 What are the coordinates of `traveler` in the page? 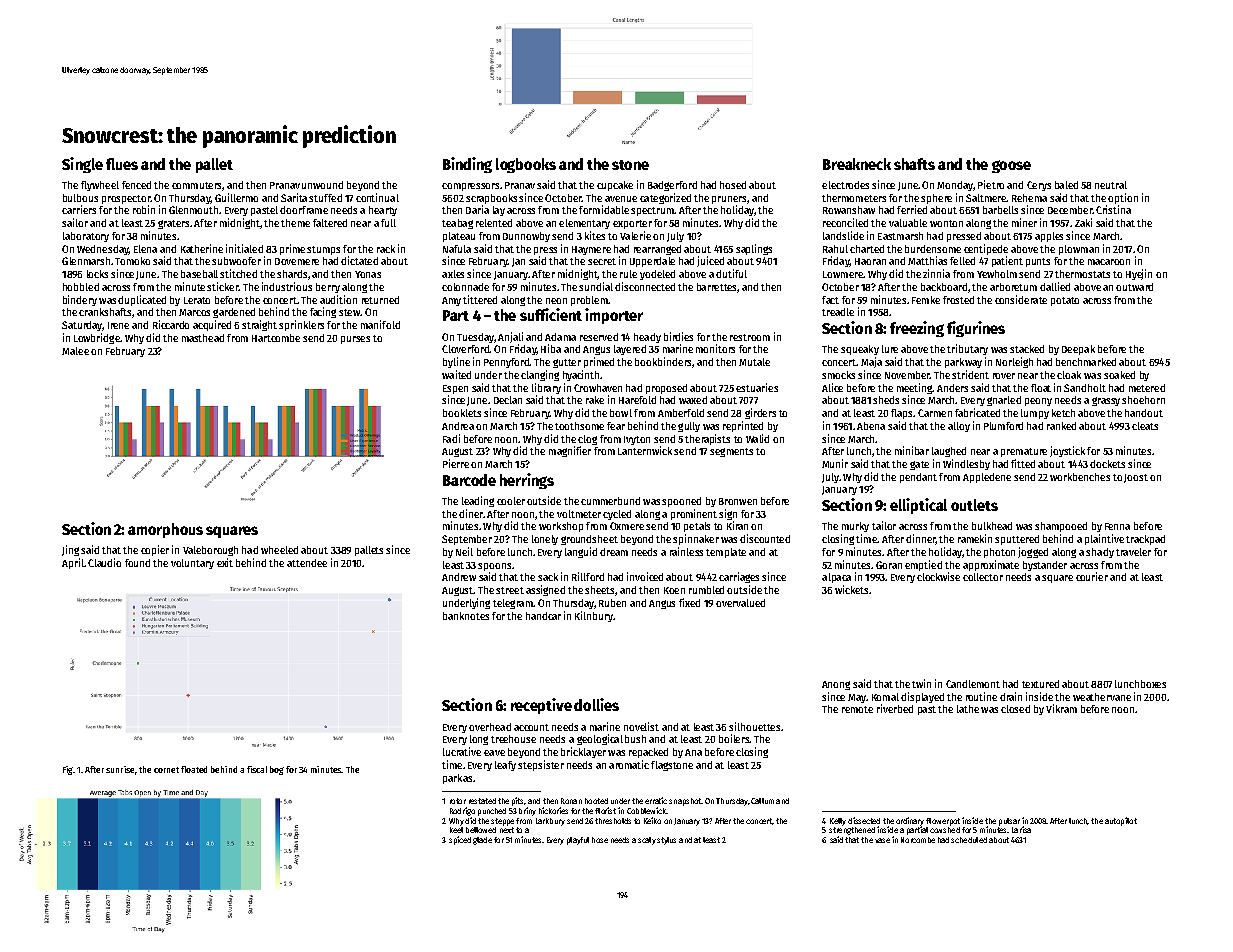 It's located at (1133, 552).
